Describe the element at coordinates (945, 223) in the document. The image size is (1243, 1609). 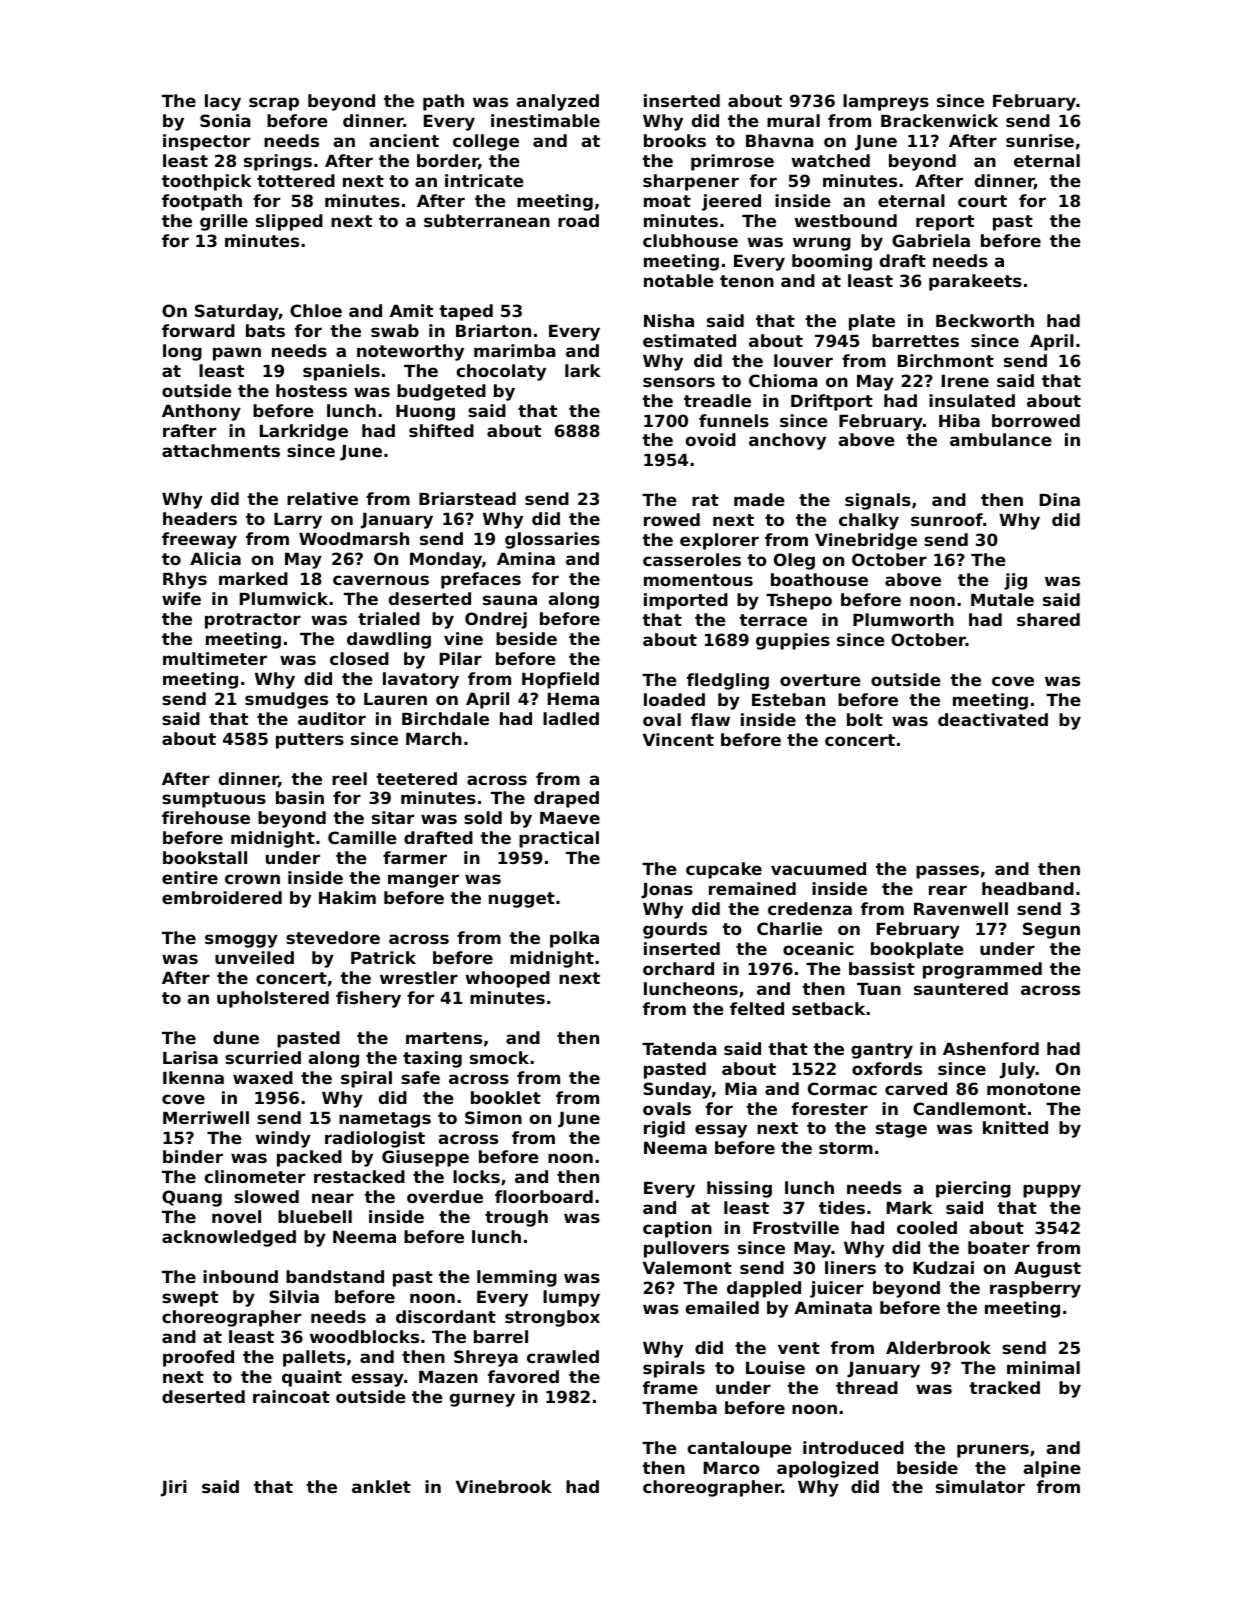
I see `report` at that location.
